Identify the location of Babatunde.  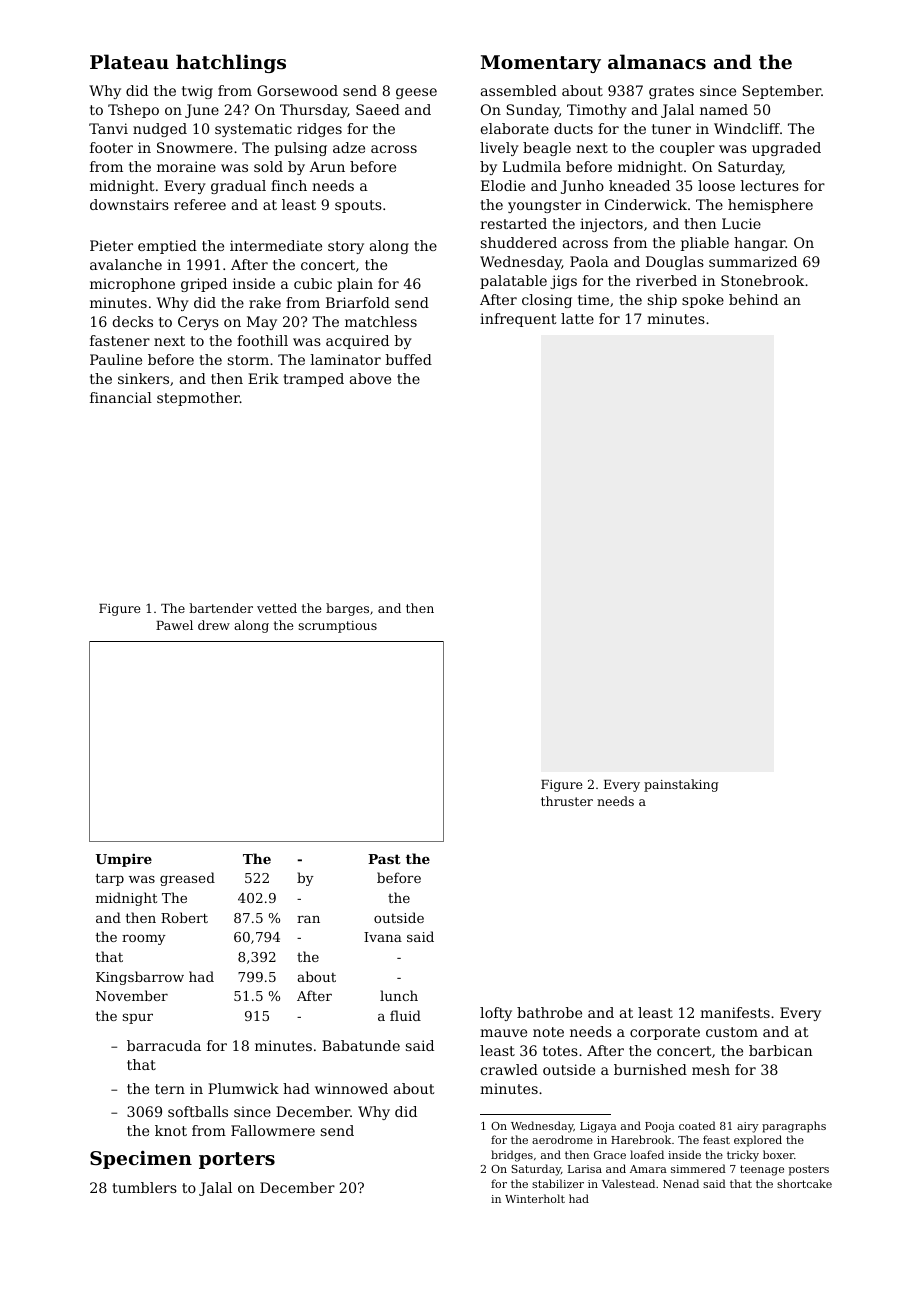
(361, 1045).
